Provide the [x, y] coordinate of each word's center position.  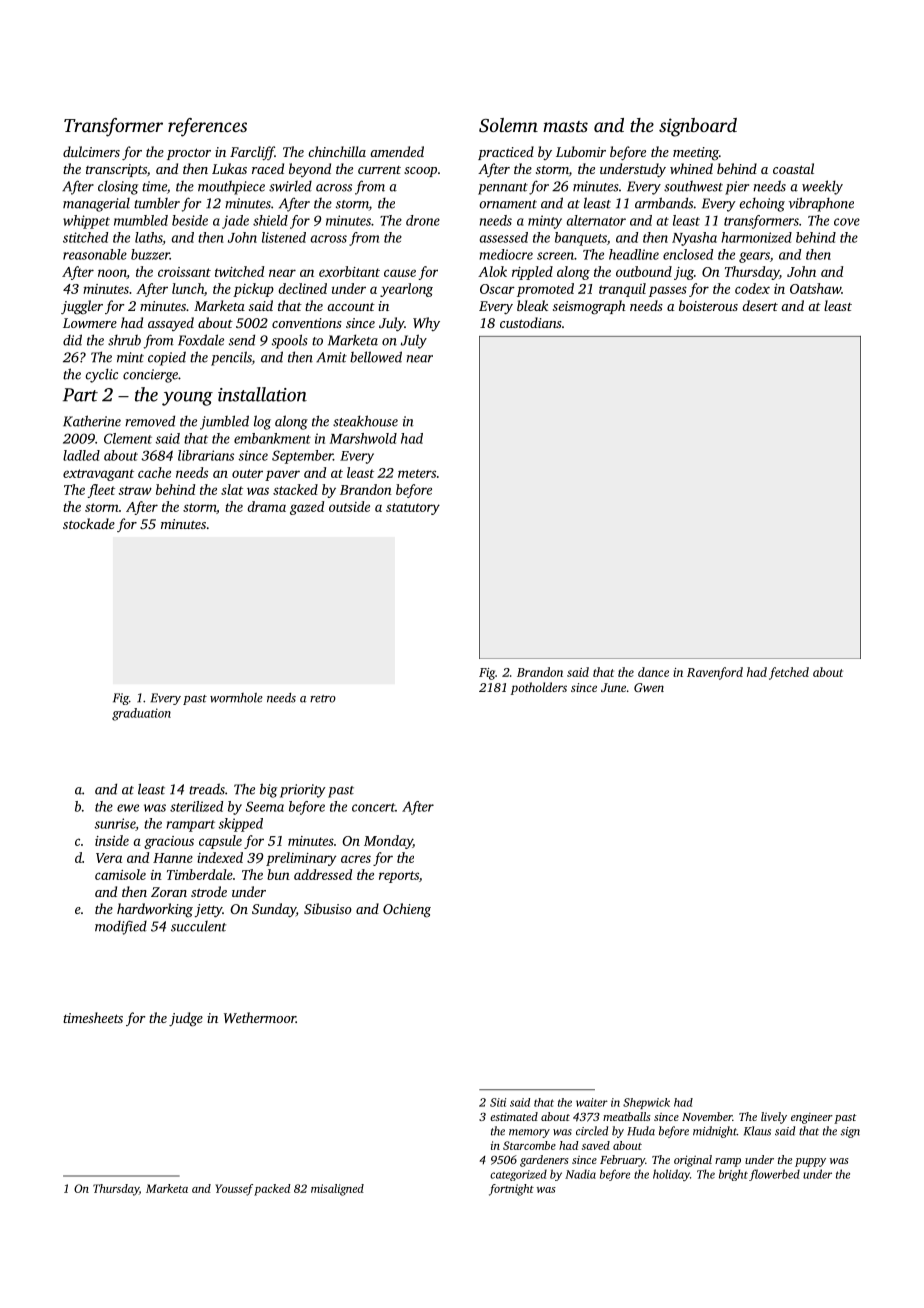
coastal [793, 168]
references [207, 127]
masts [565, 126]
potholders [538, 688]
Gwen [649, 687]
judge [186, 1019]
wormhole [236, 698]
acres [356, 859]
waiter [592, 1102]
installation [262, 394]
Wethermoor [260, 1017]
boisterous [708, 305]
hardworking [155, 910]
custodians [531, 322]
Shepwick [646, 1103]
